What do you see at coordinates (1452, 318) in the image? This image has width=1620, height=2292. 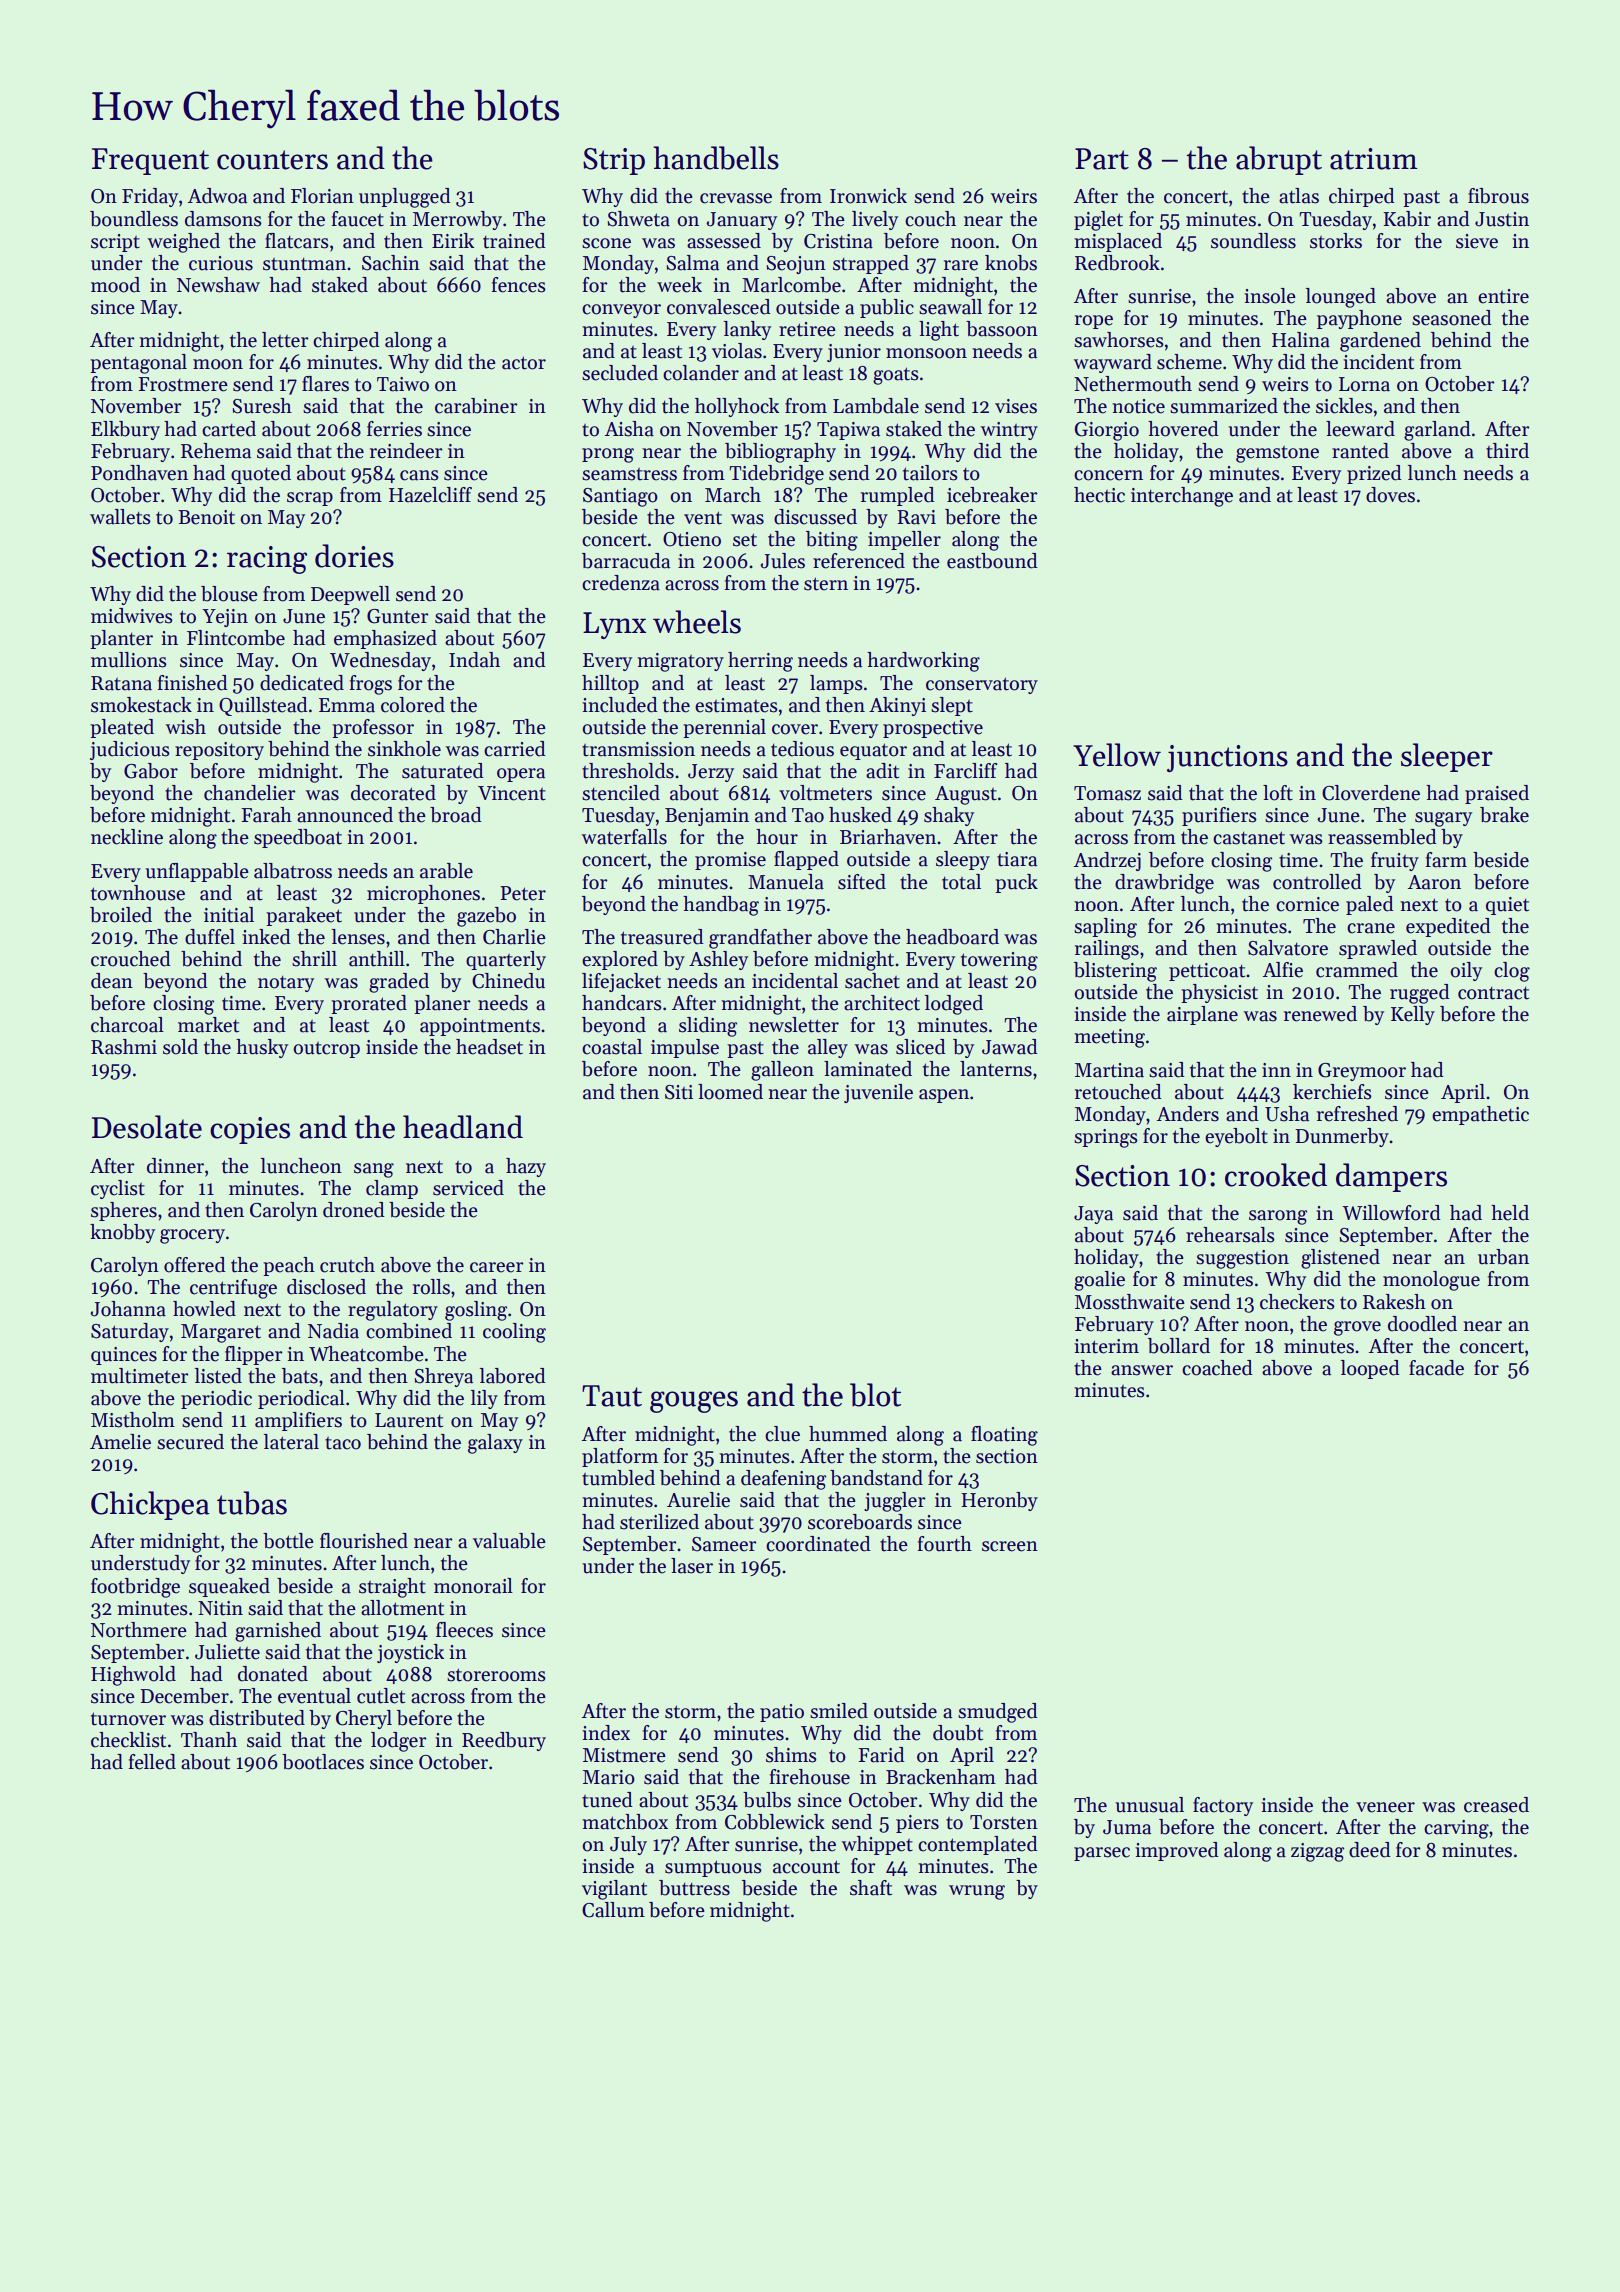 I see `seasoned` at bounding box center [1452, 318].
